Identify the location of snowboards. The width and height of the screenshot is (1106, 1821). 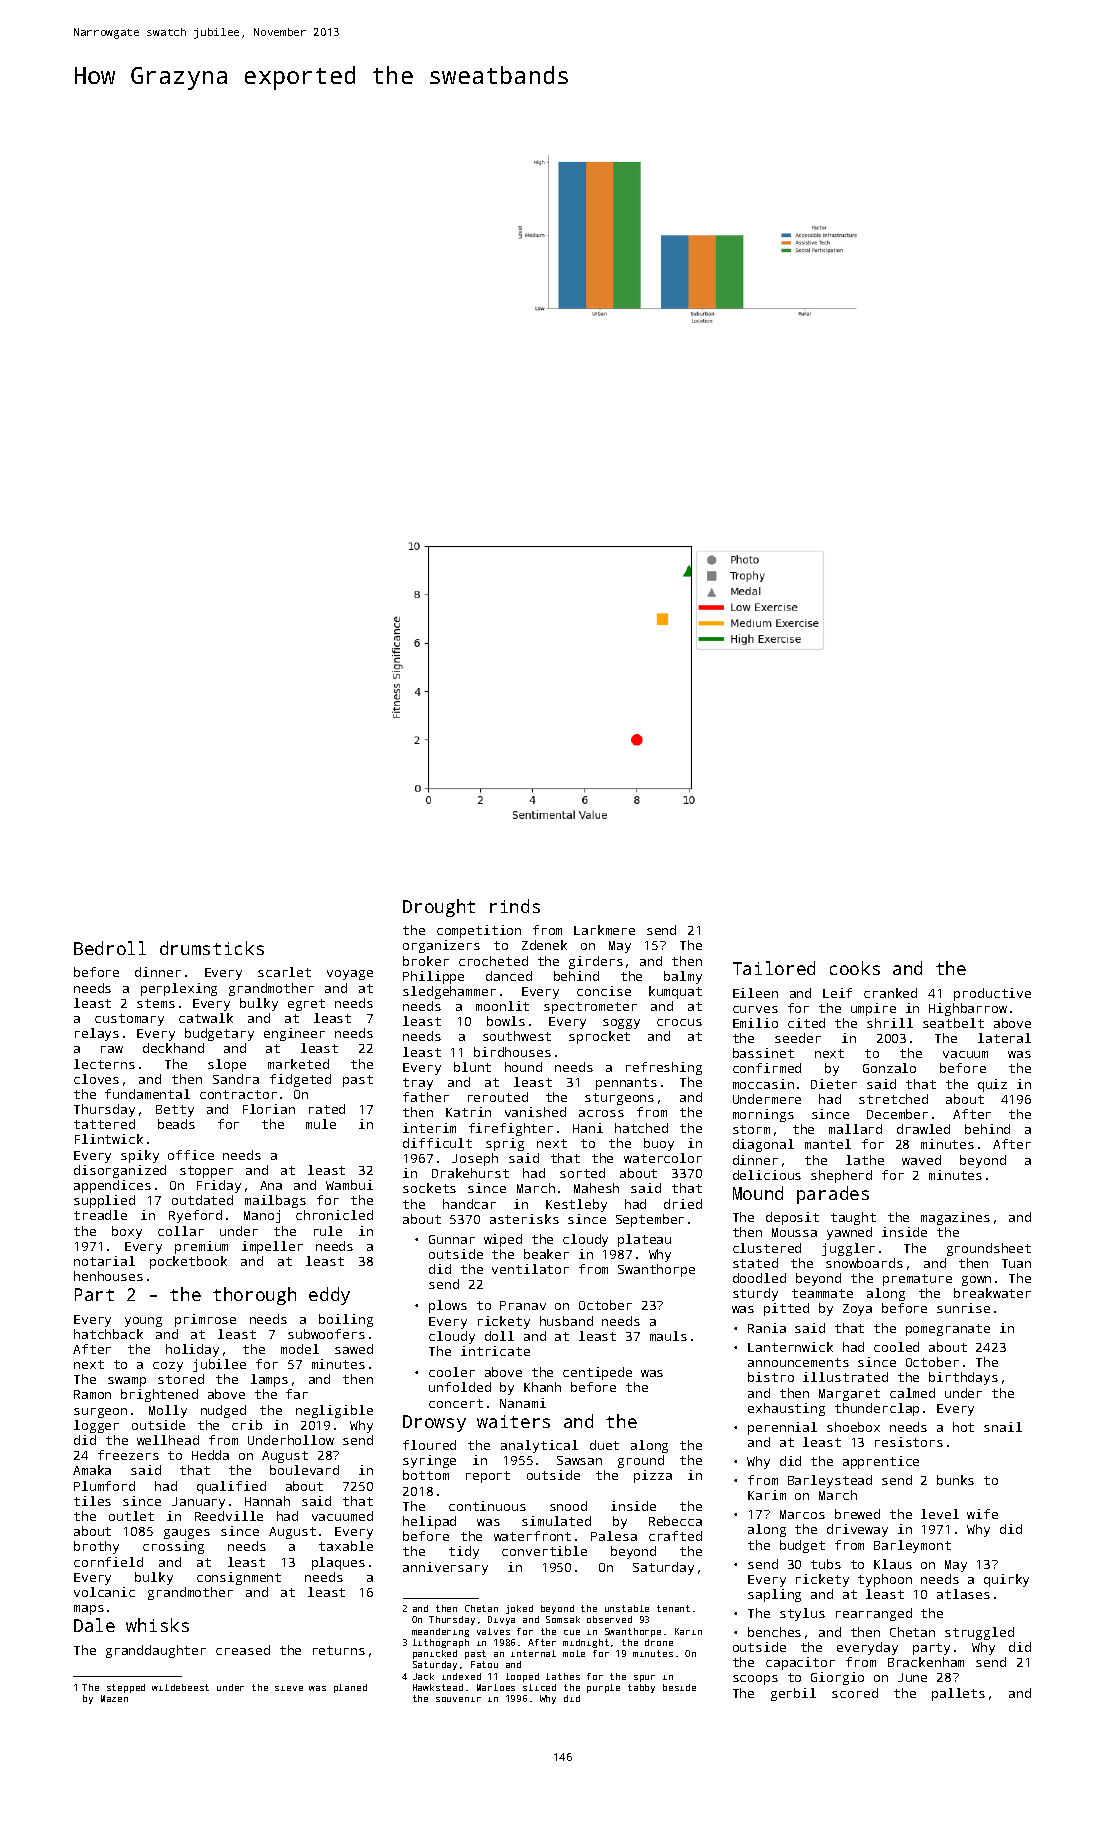
(864, 1263).
